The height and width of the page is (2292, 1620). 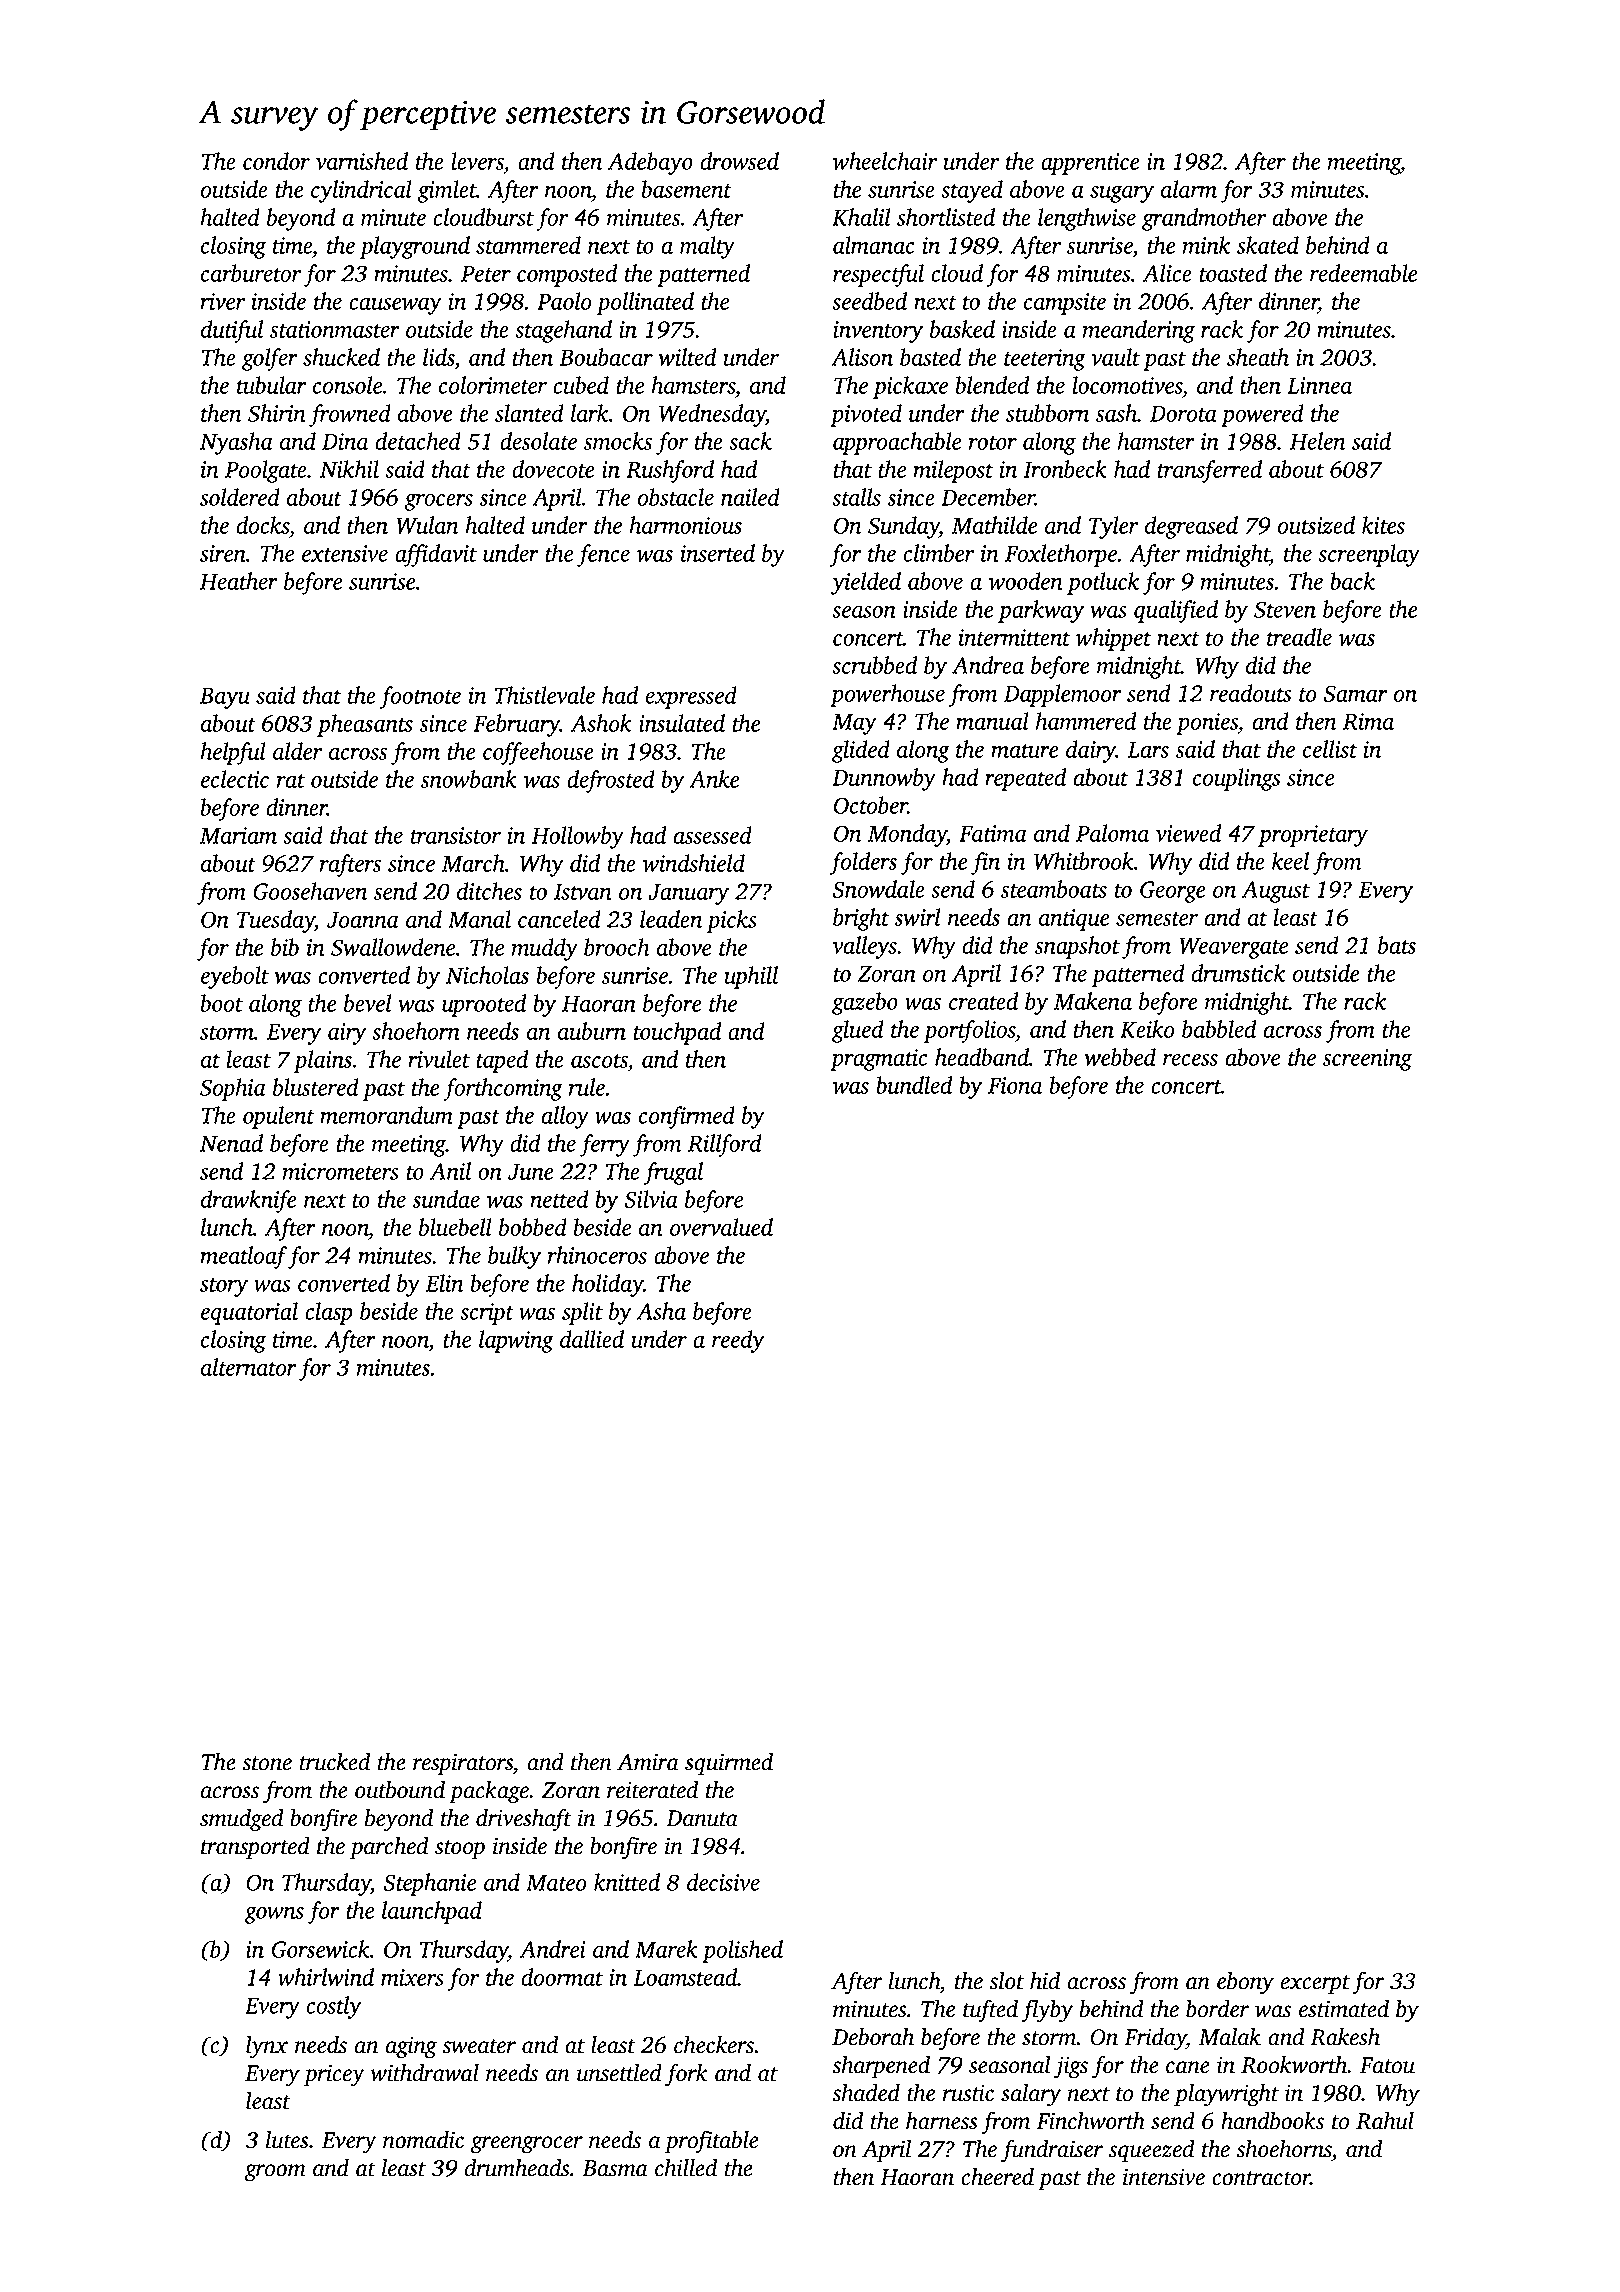 I want to click on excerpt, so click(x=1315, y=1984).
